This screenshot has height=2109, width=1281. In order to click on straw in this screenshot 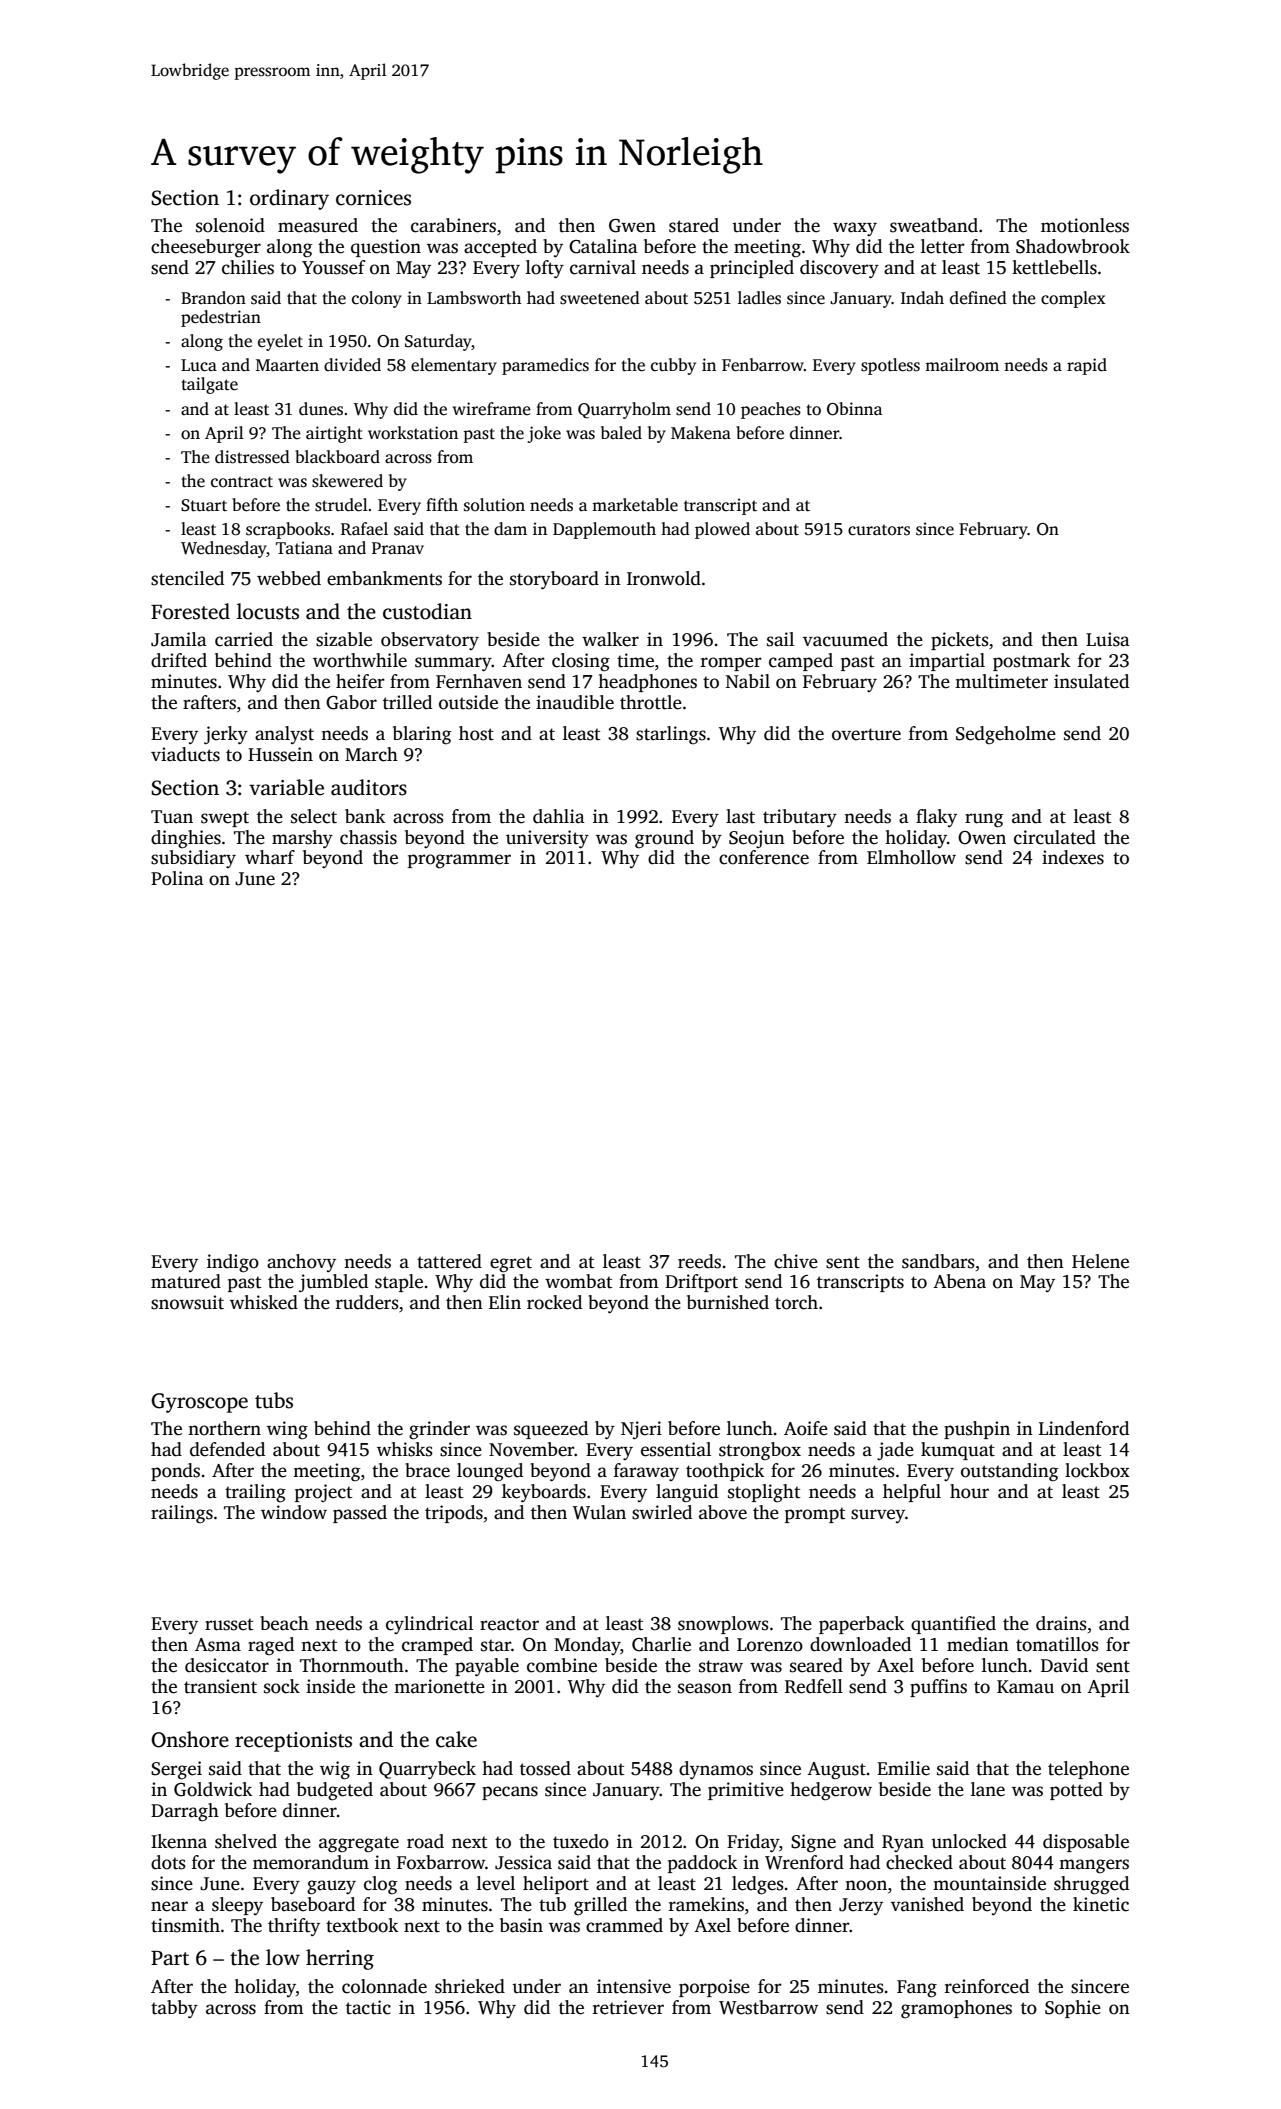, I will do `click(721, 1666)`.
